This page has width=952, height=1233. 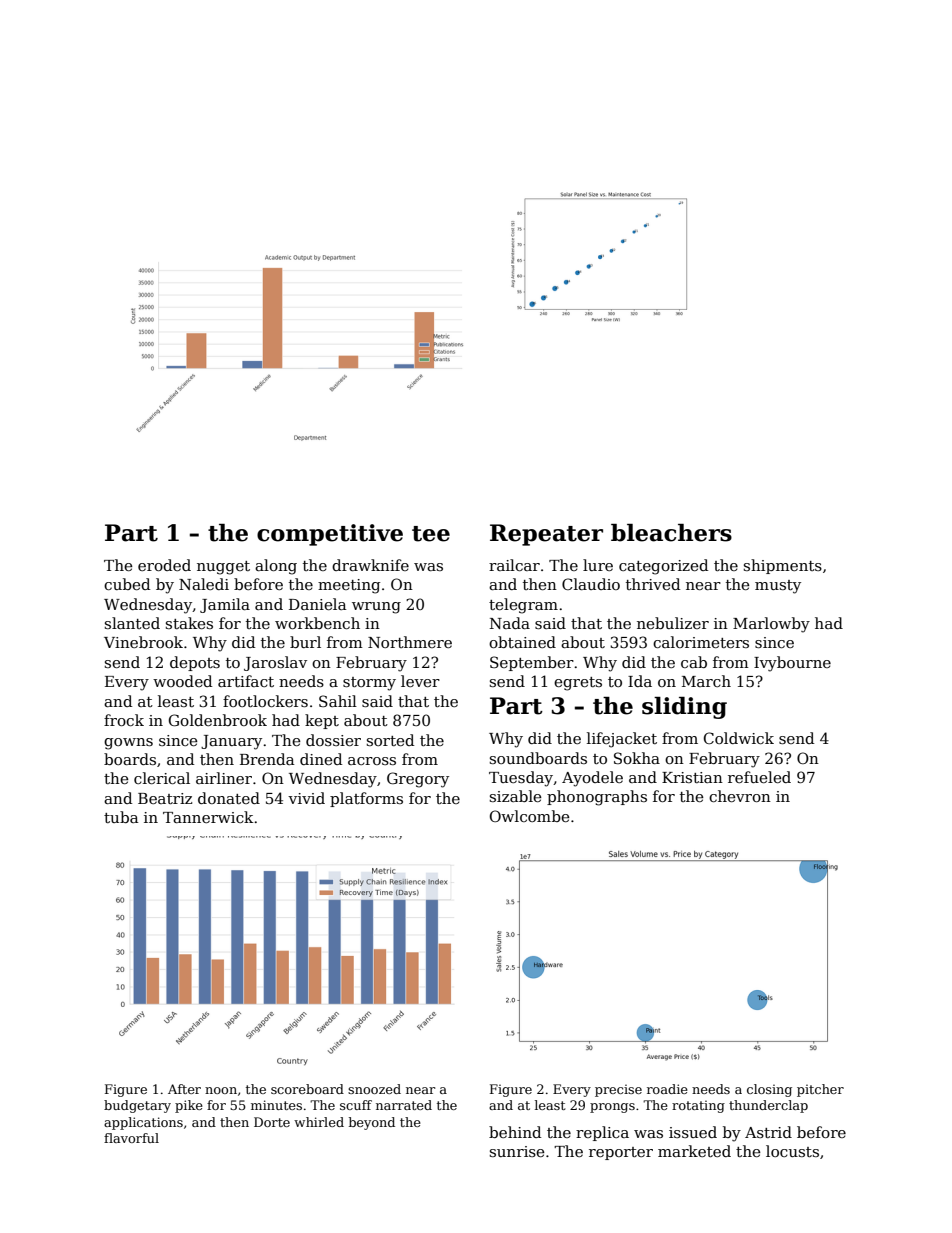 What do you see at coordinates (131, 1138) in the page?
I see `flavorful` at bounding box center [131, 1138].
